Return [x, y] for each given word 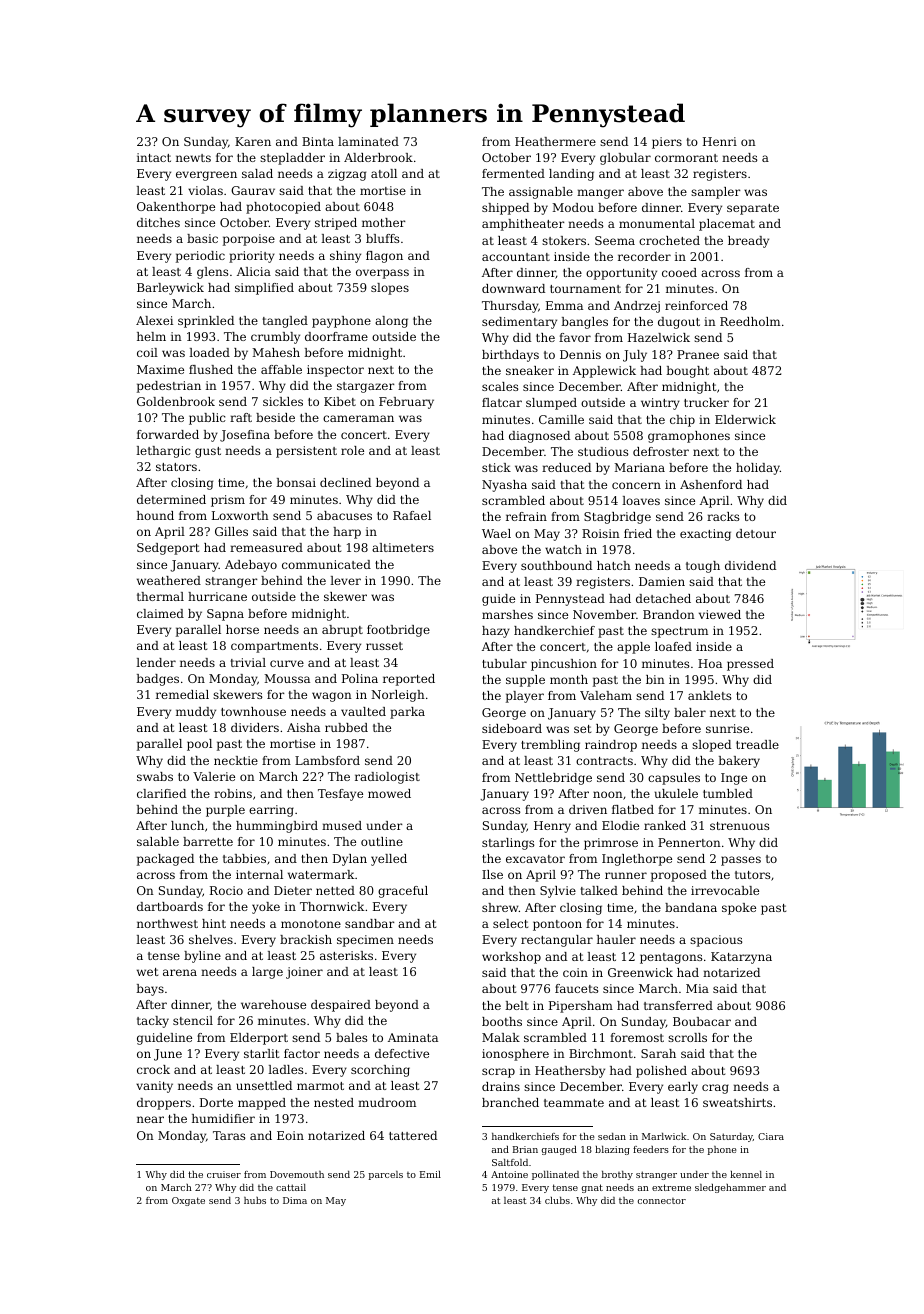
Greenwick [640, 972]
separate [753, 209]
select [510, 923]
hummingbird [277, 827]
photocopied [283, 208]
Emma [564, 305]
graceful [403, 892]
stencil [193, 1020]
